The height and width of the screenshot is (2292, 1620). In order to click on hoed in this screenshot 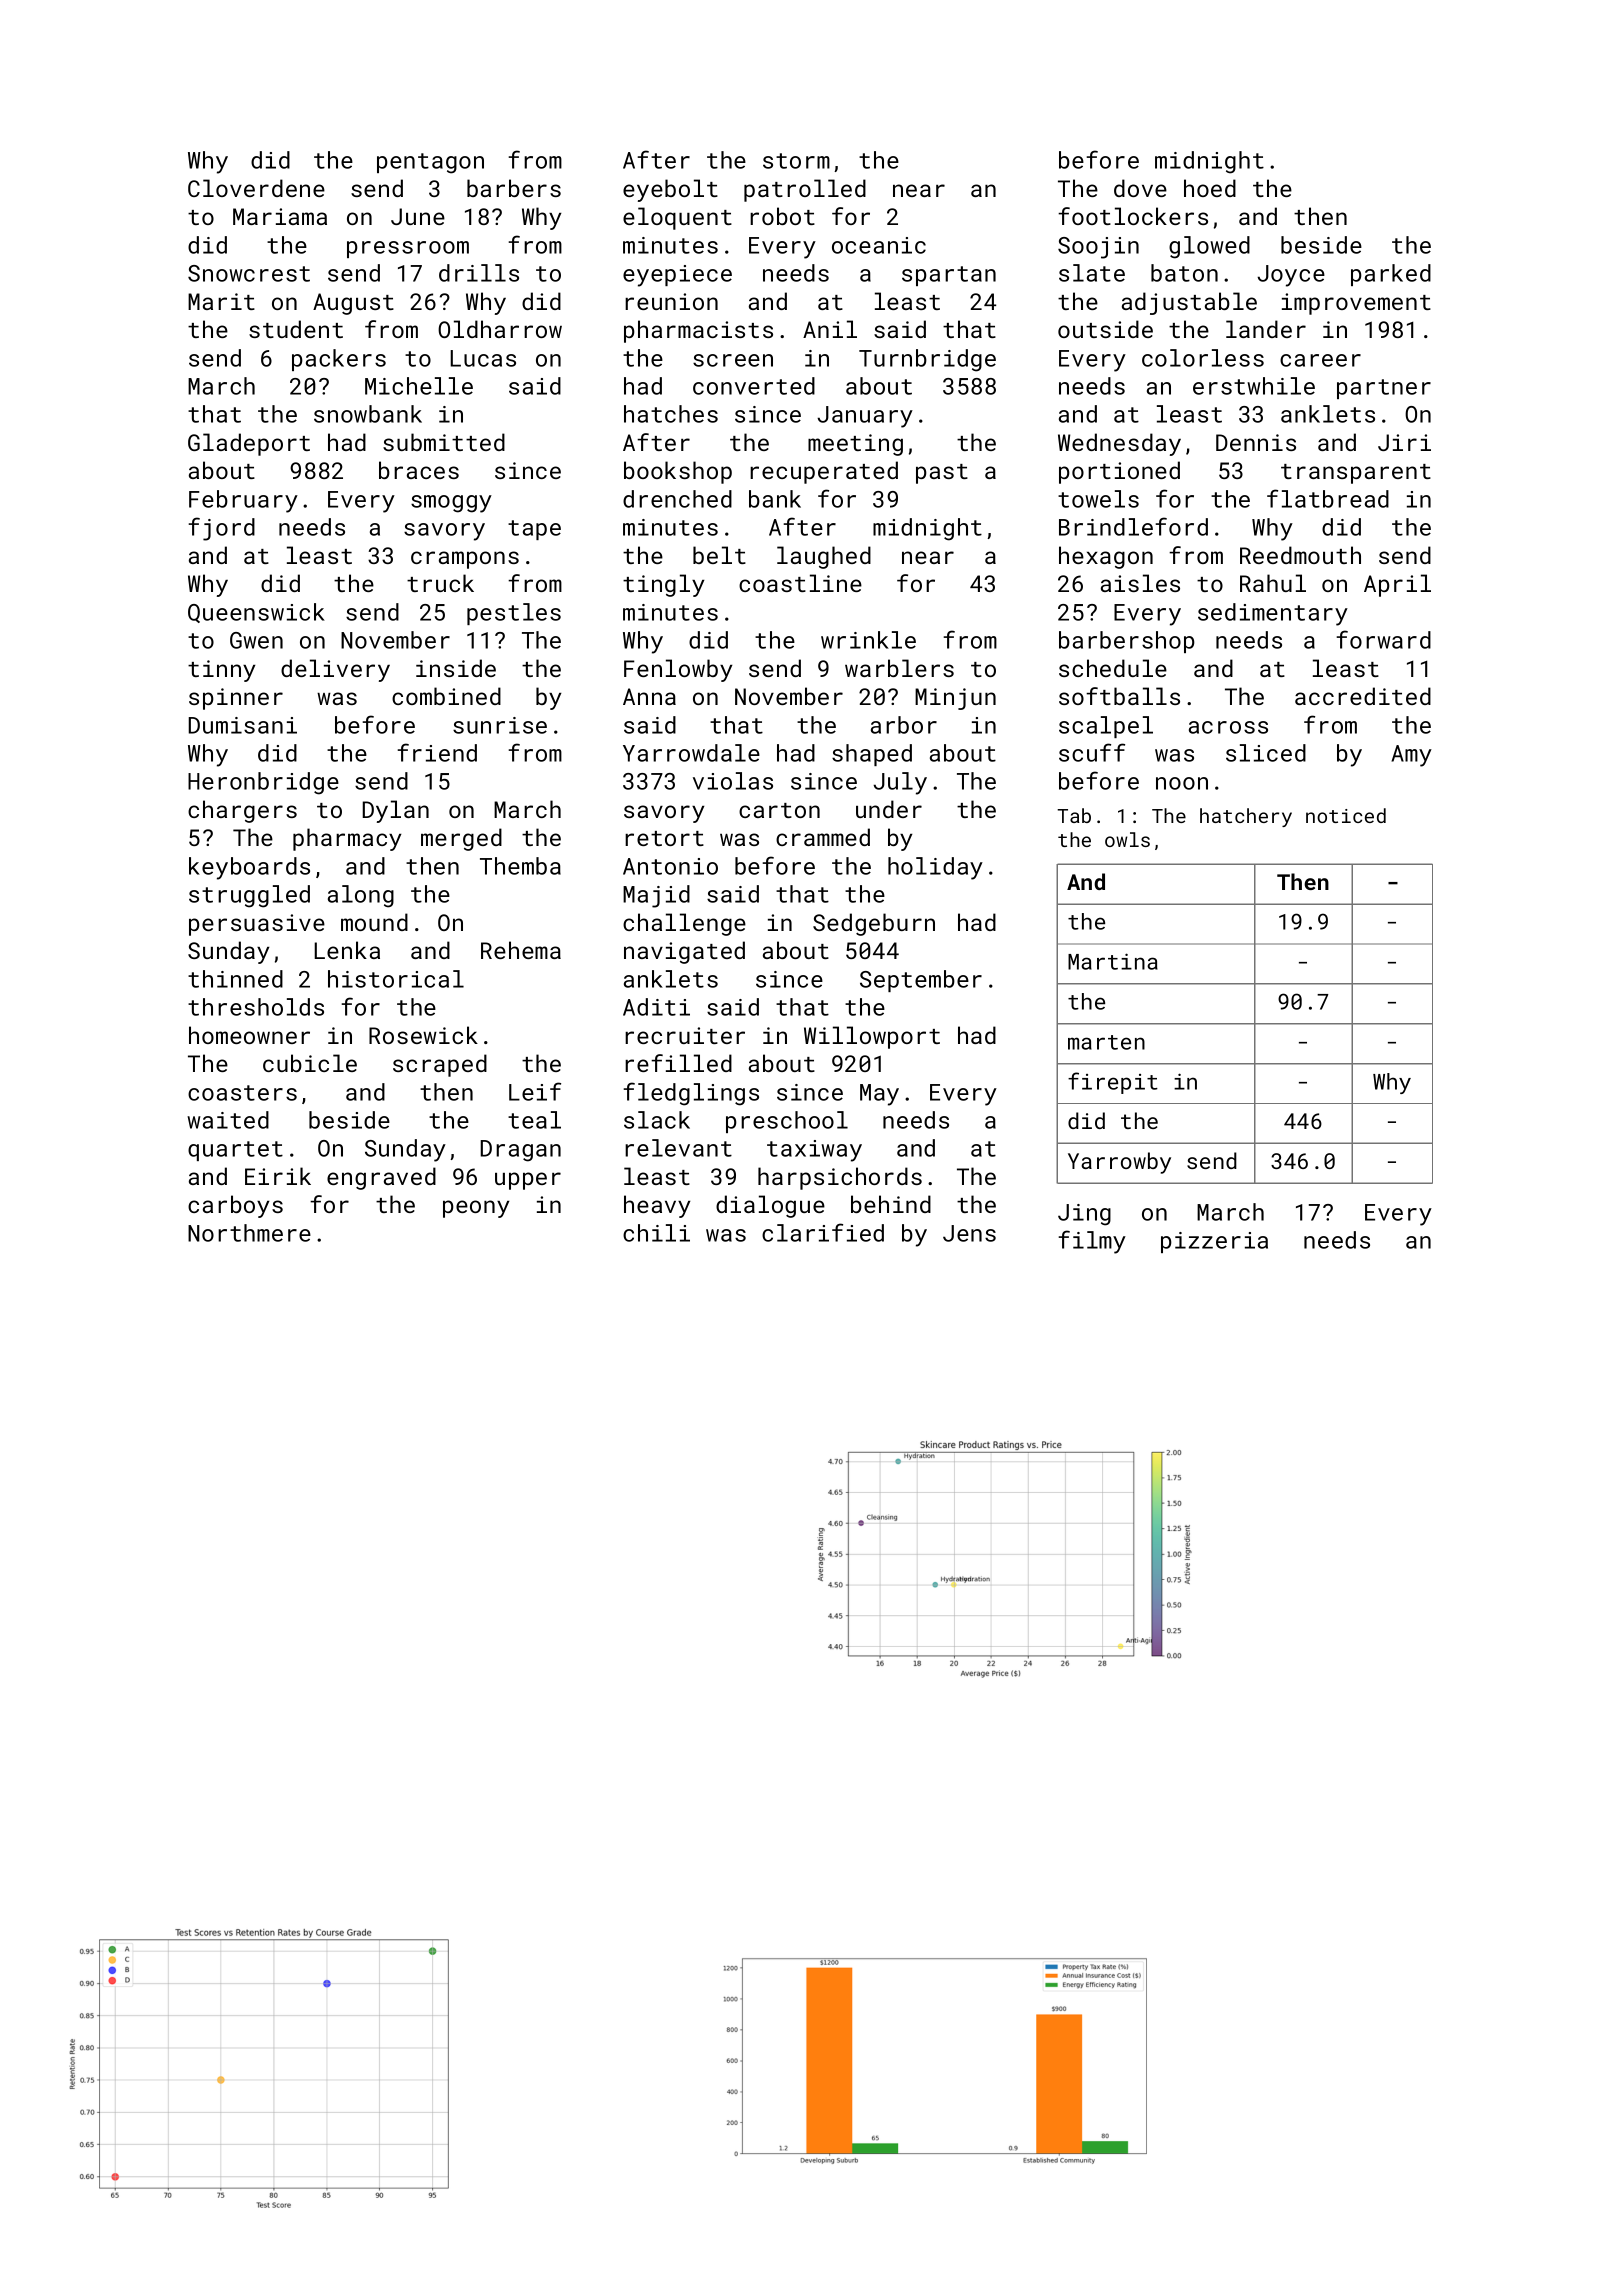, I will do `click(1210, 188)`.
